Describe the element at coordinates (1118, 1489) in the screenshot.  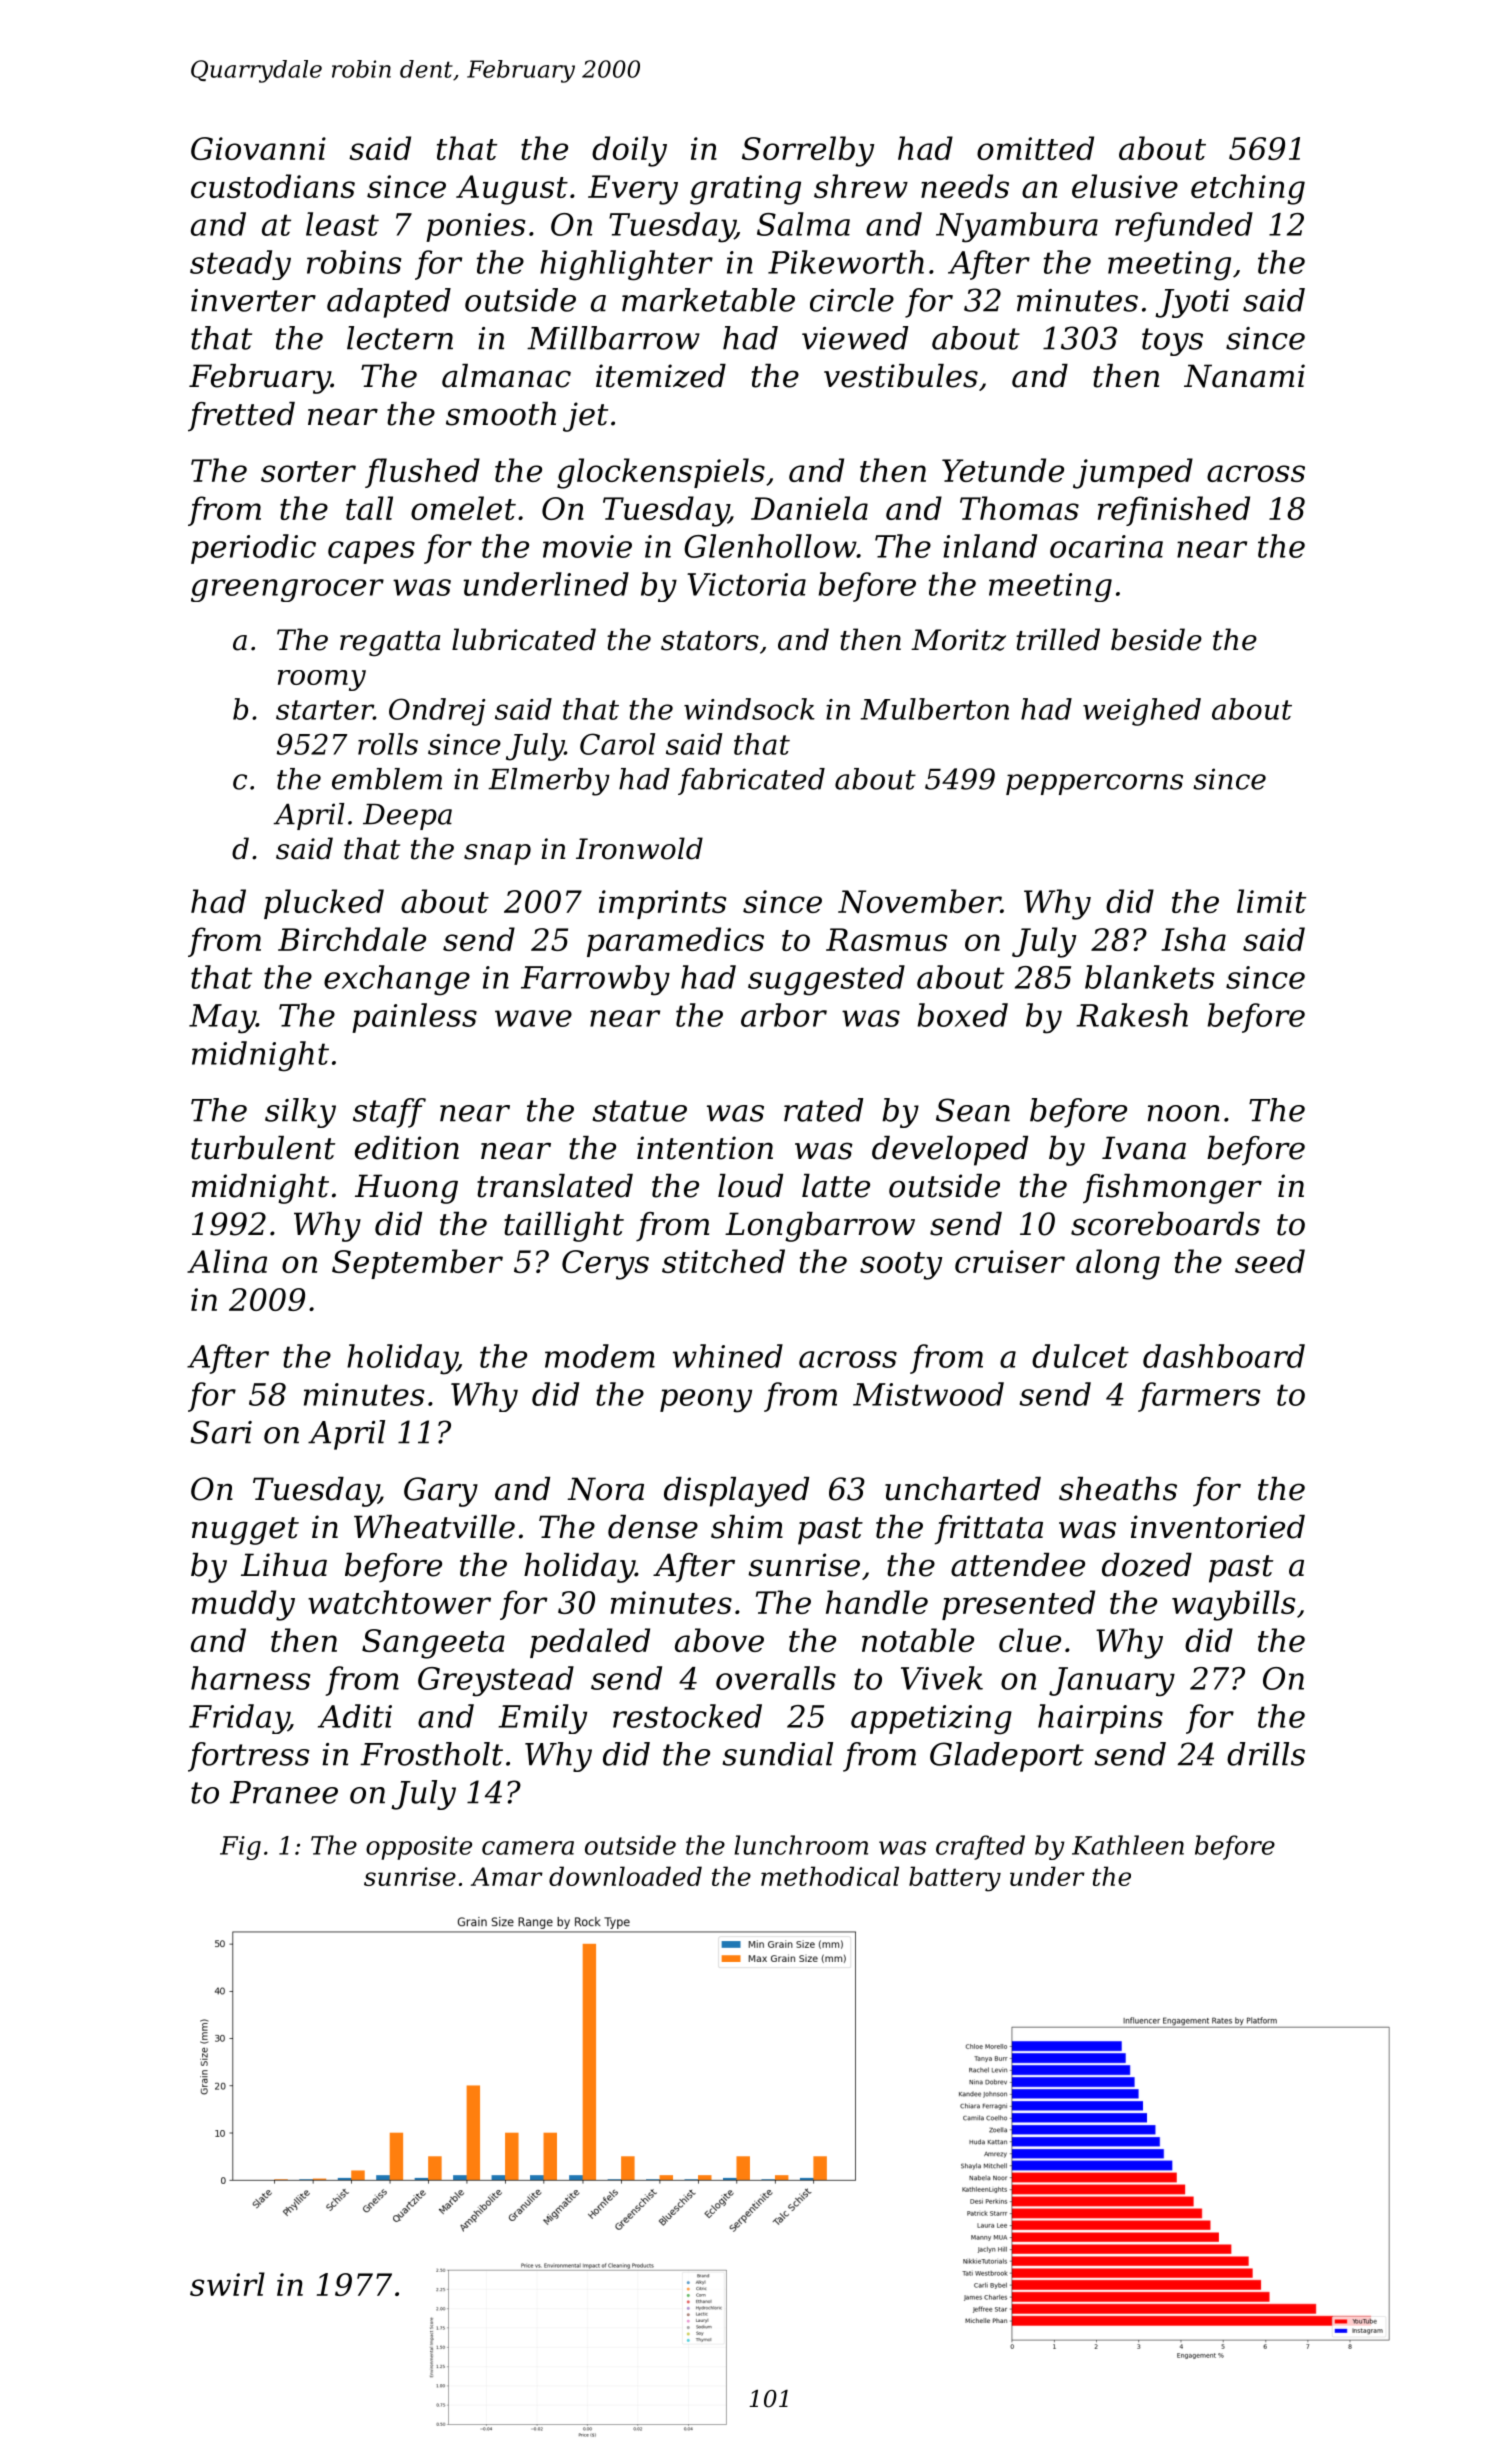
I see `sheaths` at that location.
